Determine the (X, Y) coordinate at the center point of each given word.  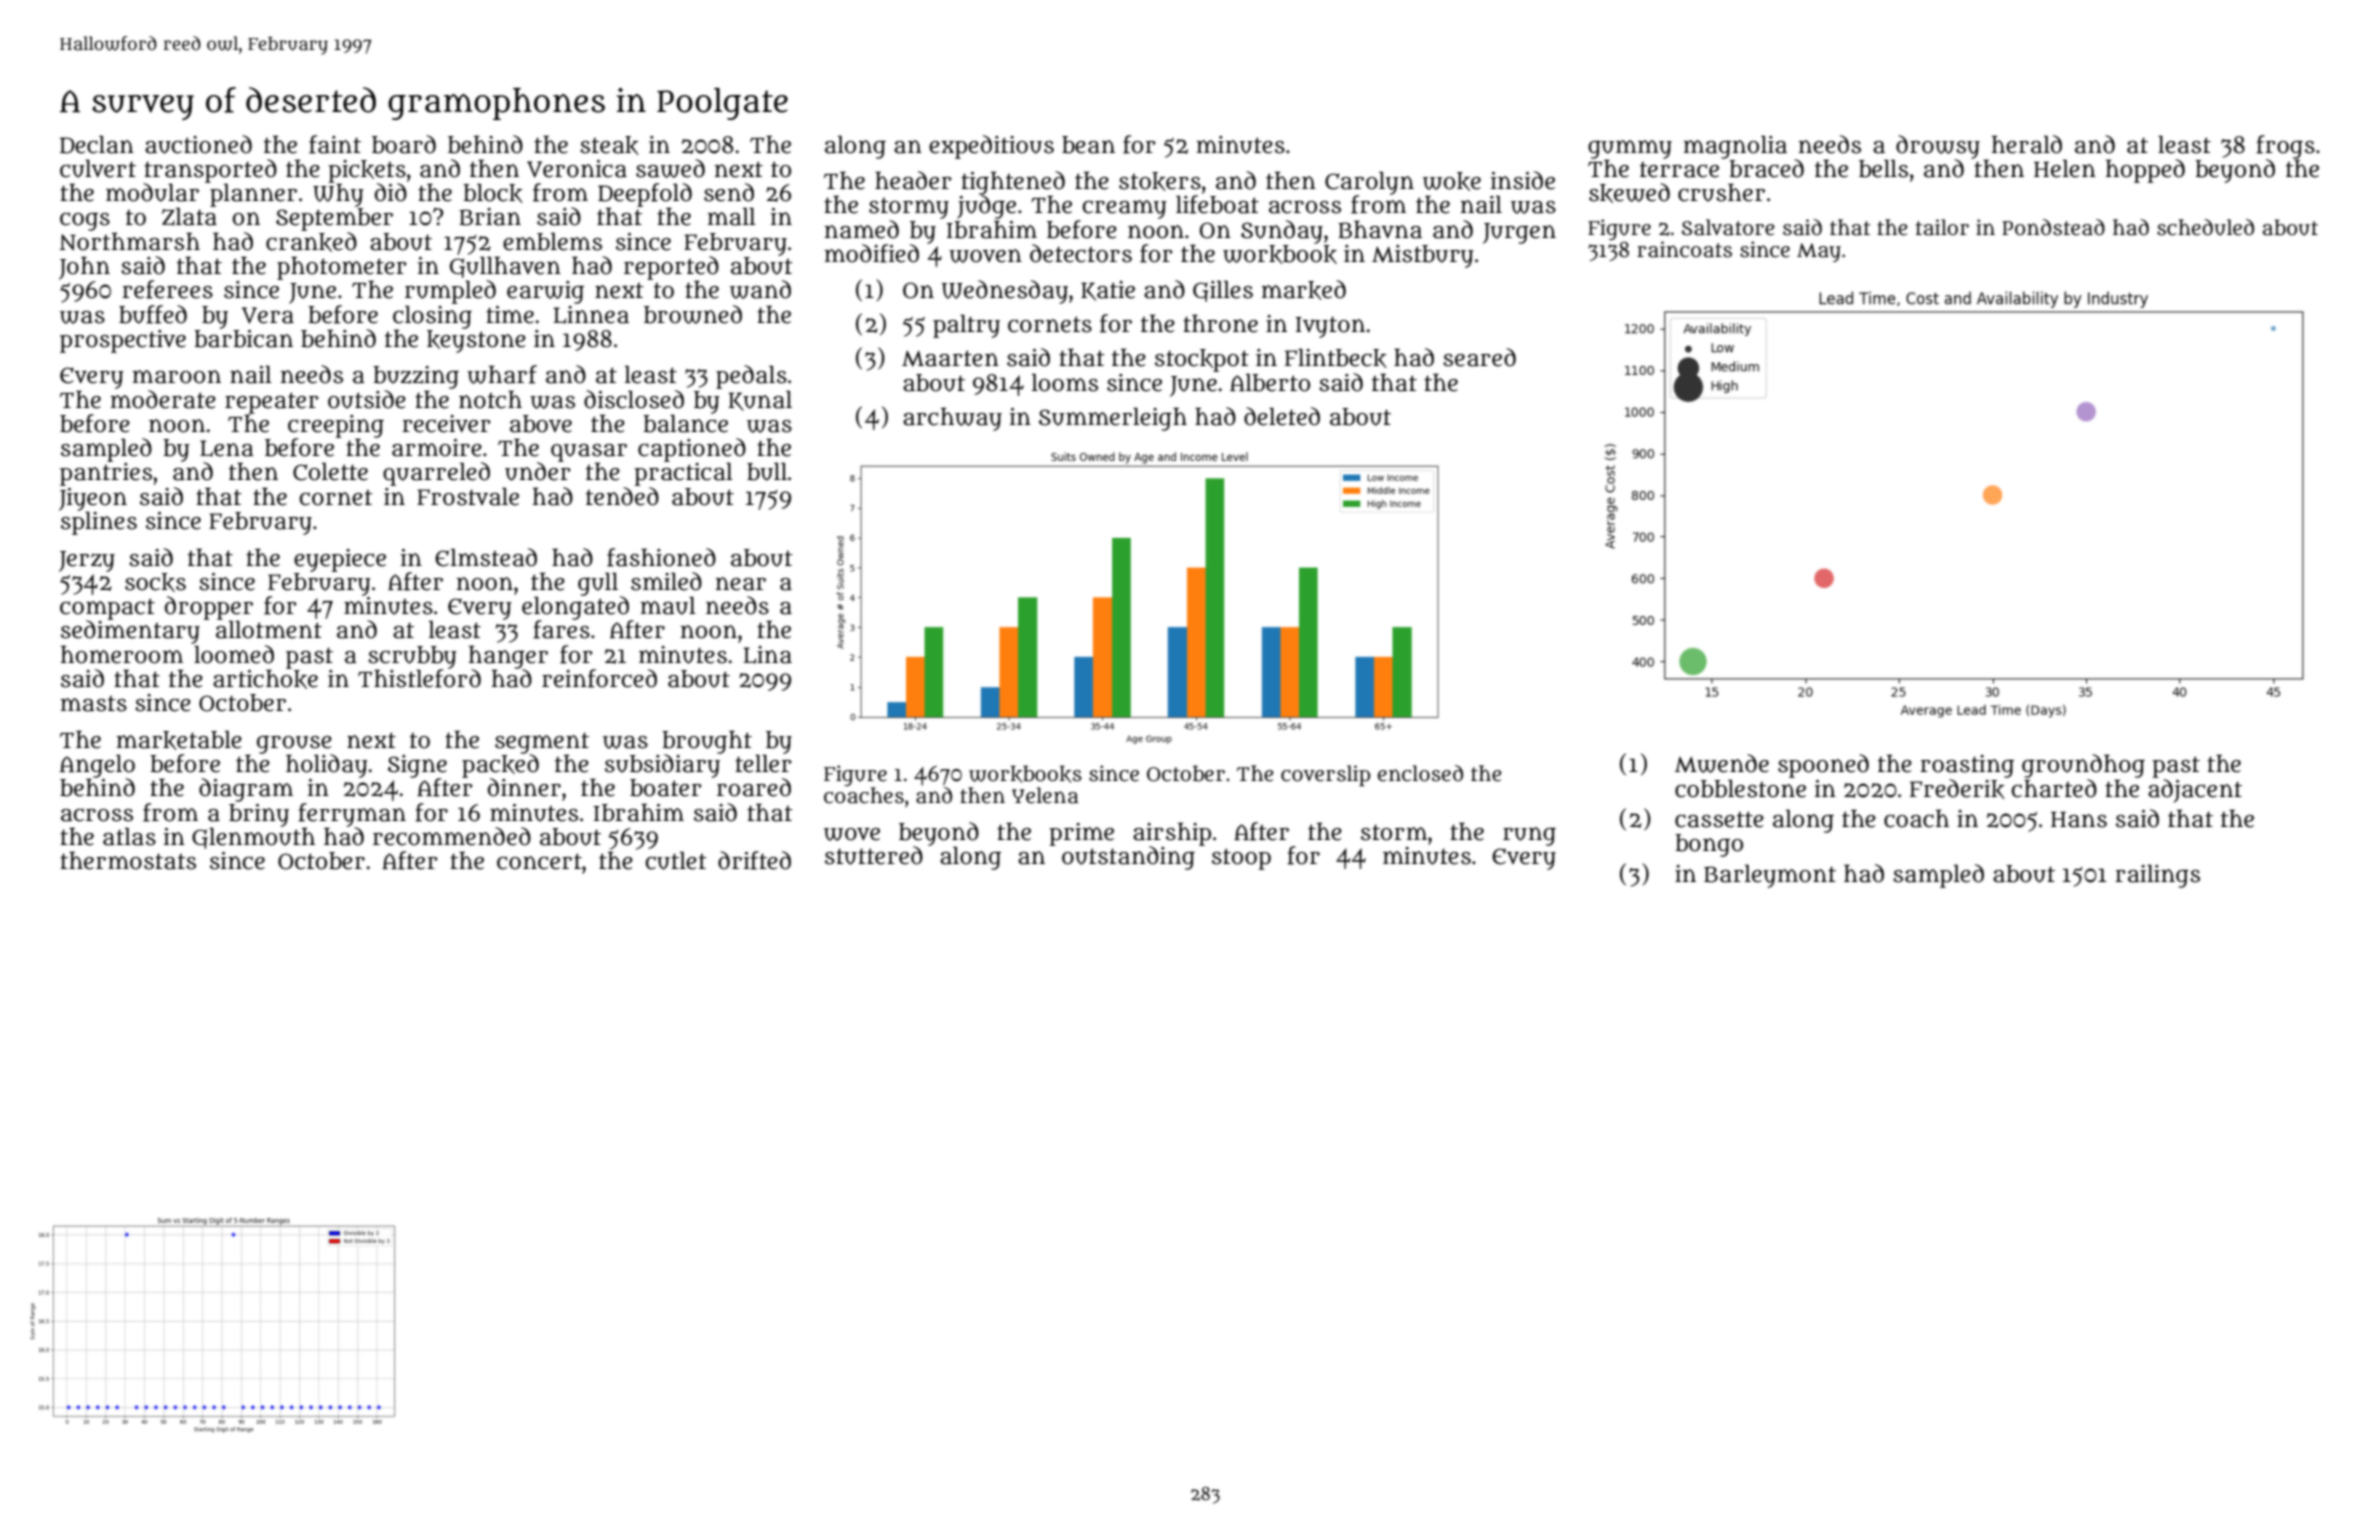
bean (1088, 145)
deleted (1282, 416)
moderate (163, 399)
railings (2157, 876)
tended (622, 496)
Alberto (1270, 382)
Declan (97, 144)
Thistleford (419, 678)
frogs (2285, 147)
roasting (1967, 766)
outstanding (1128, 858)
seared (1479, 357)
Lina (767, 655)
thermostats (128, 860)
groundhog (2083, 766)
